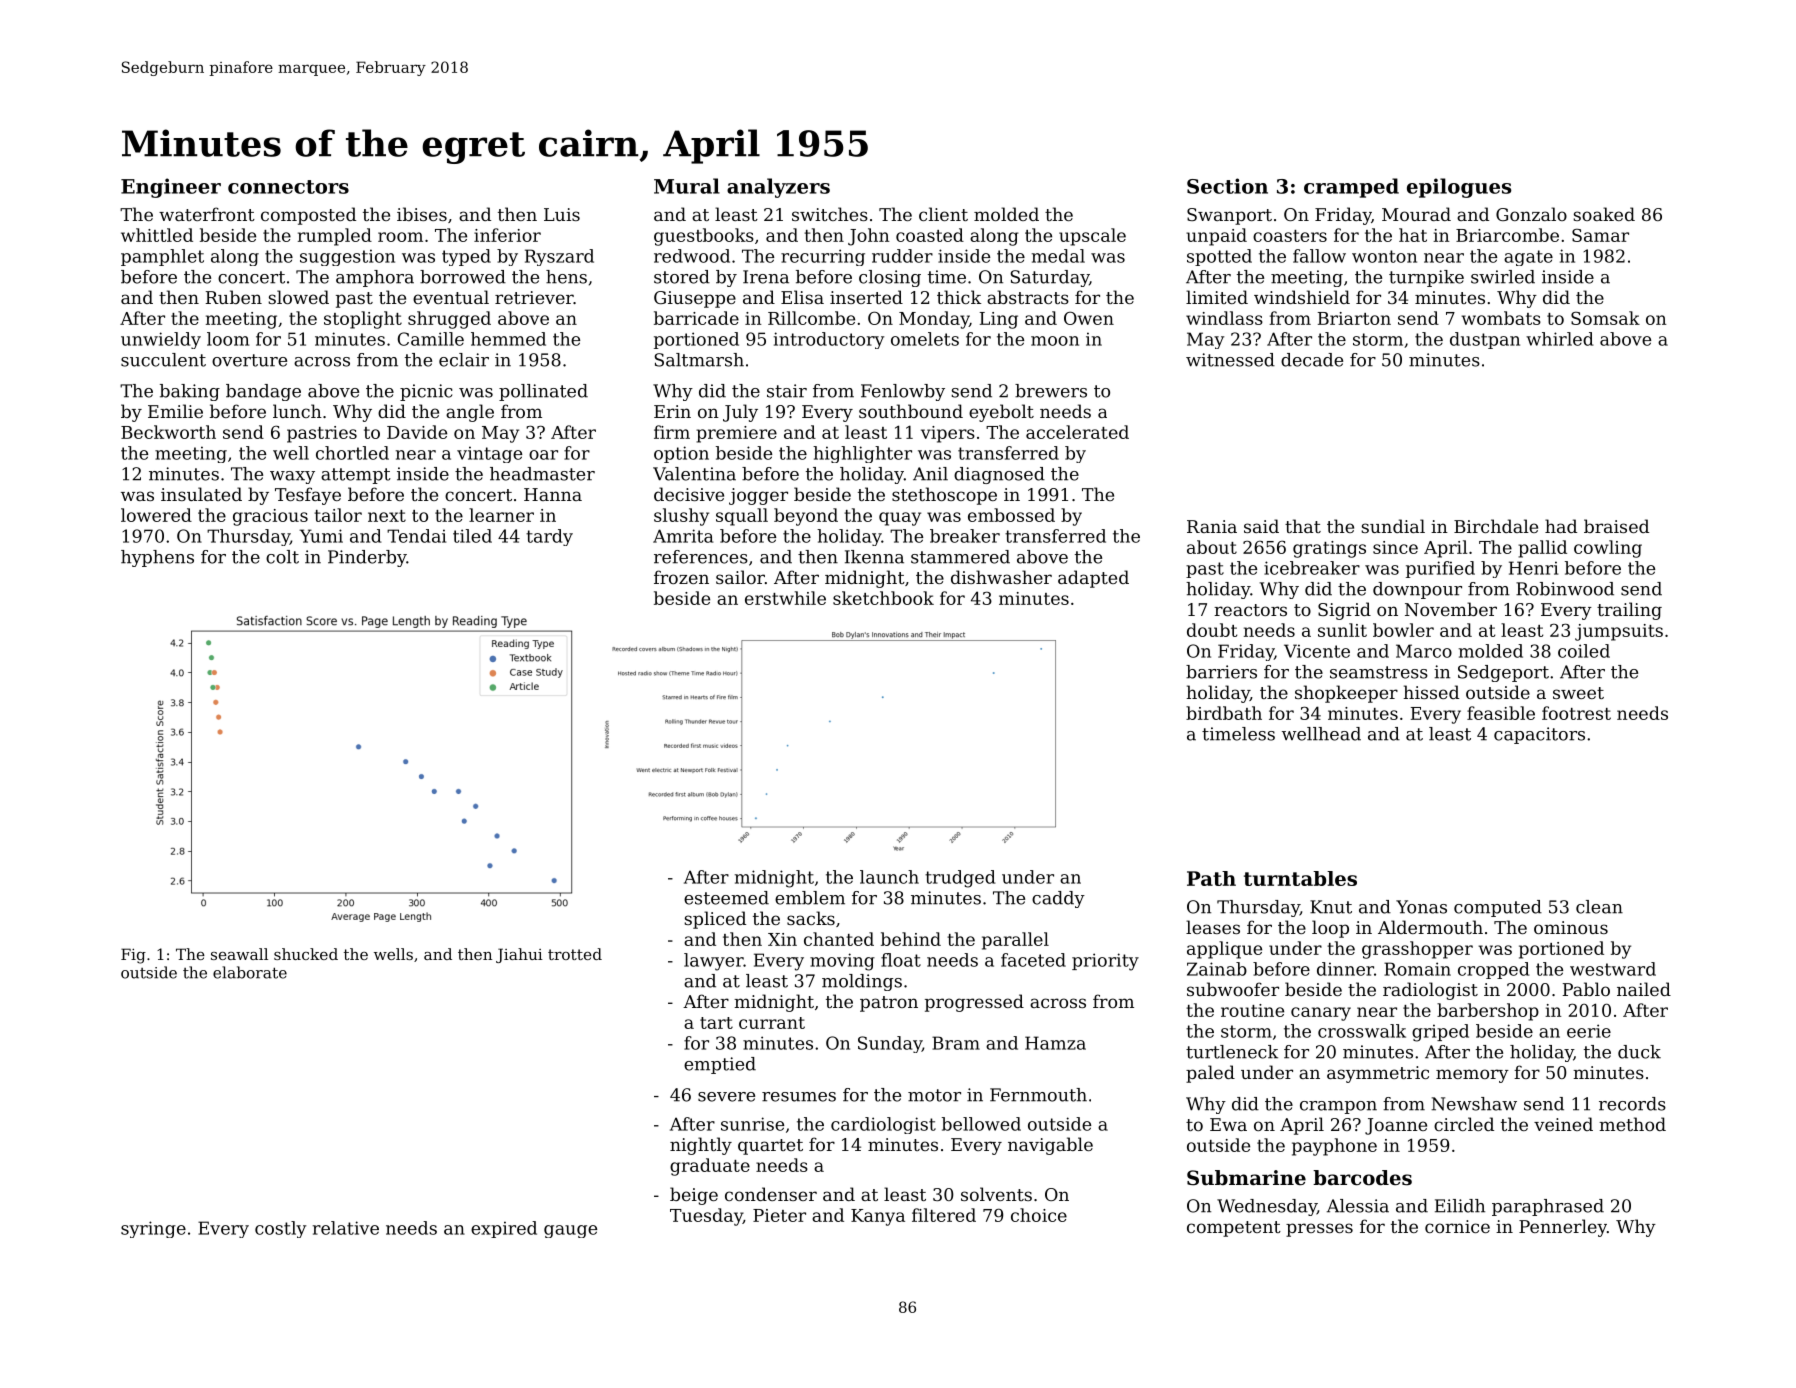  What do you see at coordinates (367, 558) in the page?
I see `Pinderby` at bounding box center [367, 558].
